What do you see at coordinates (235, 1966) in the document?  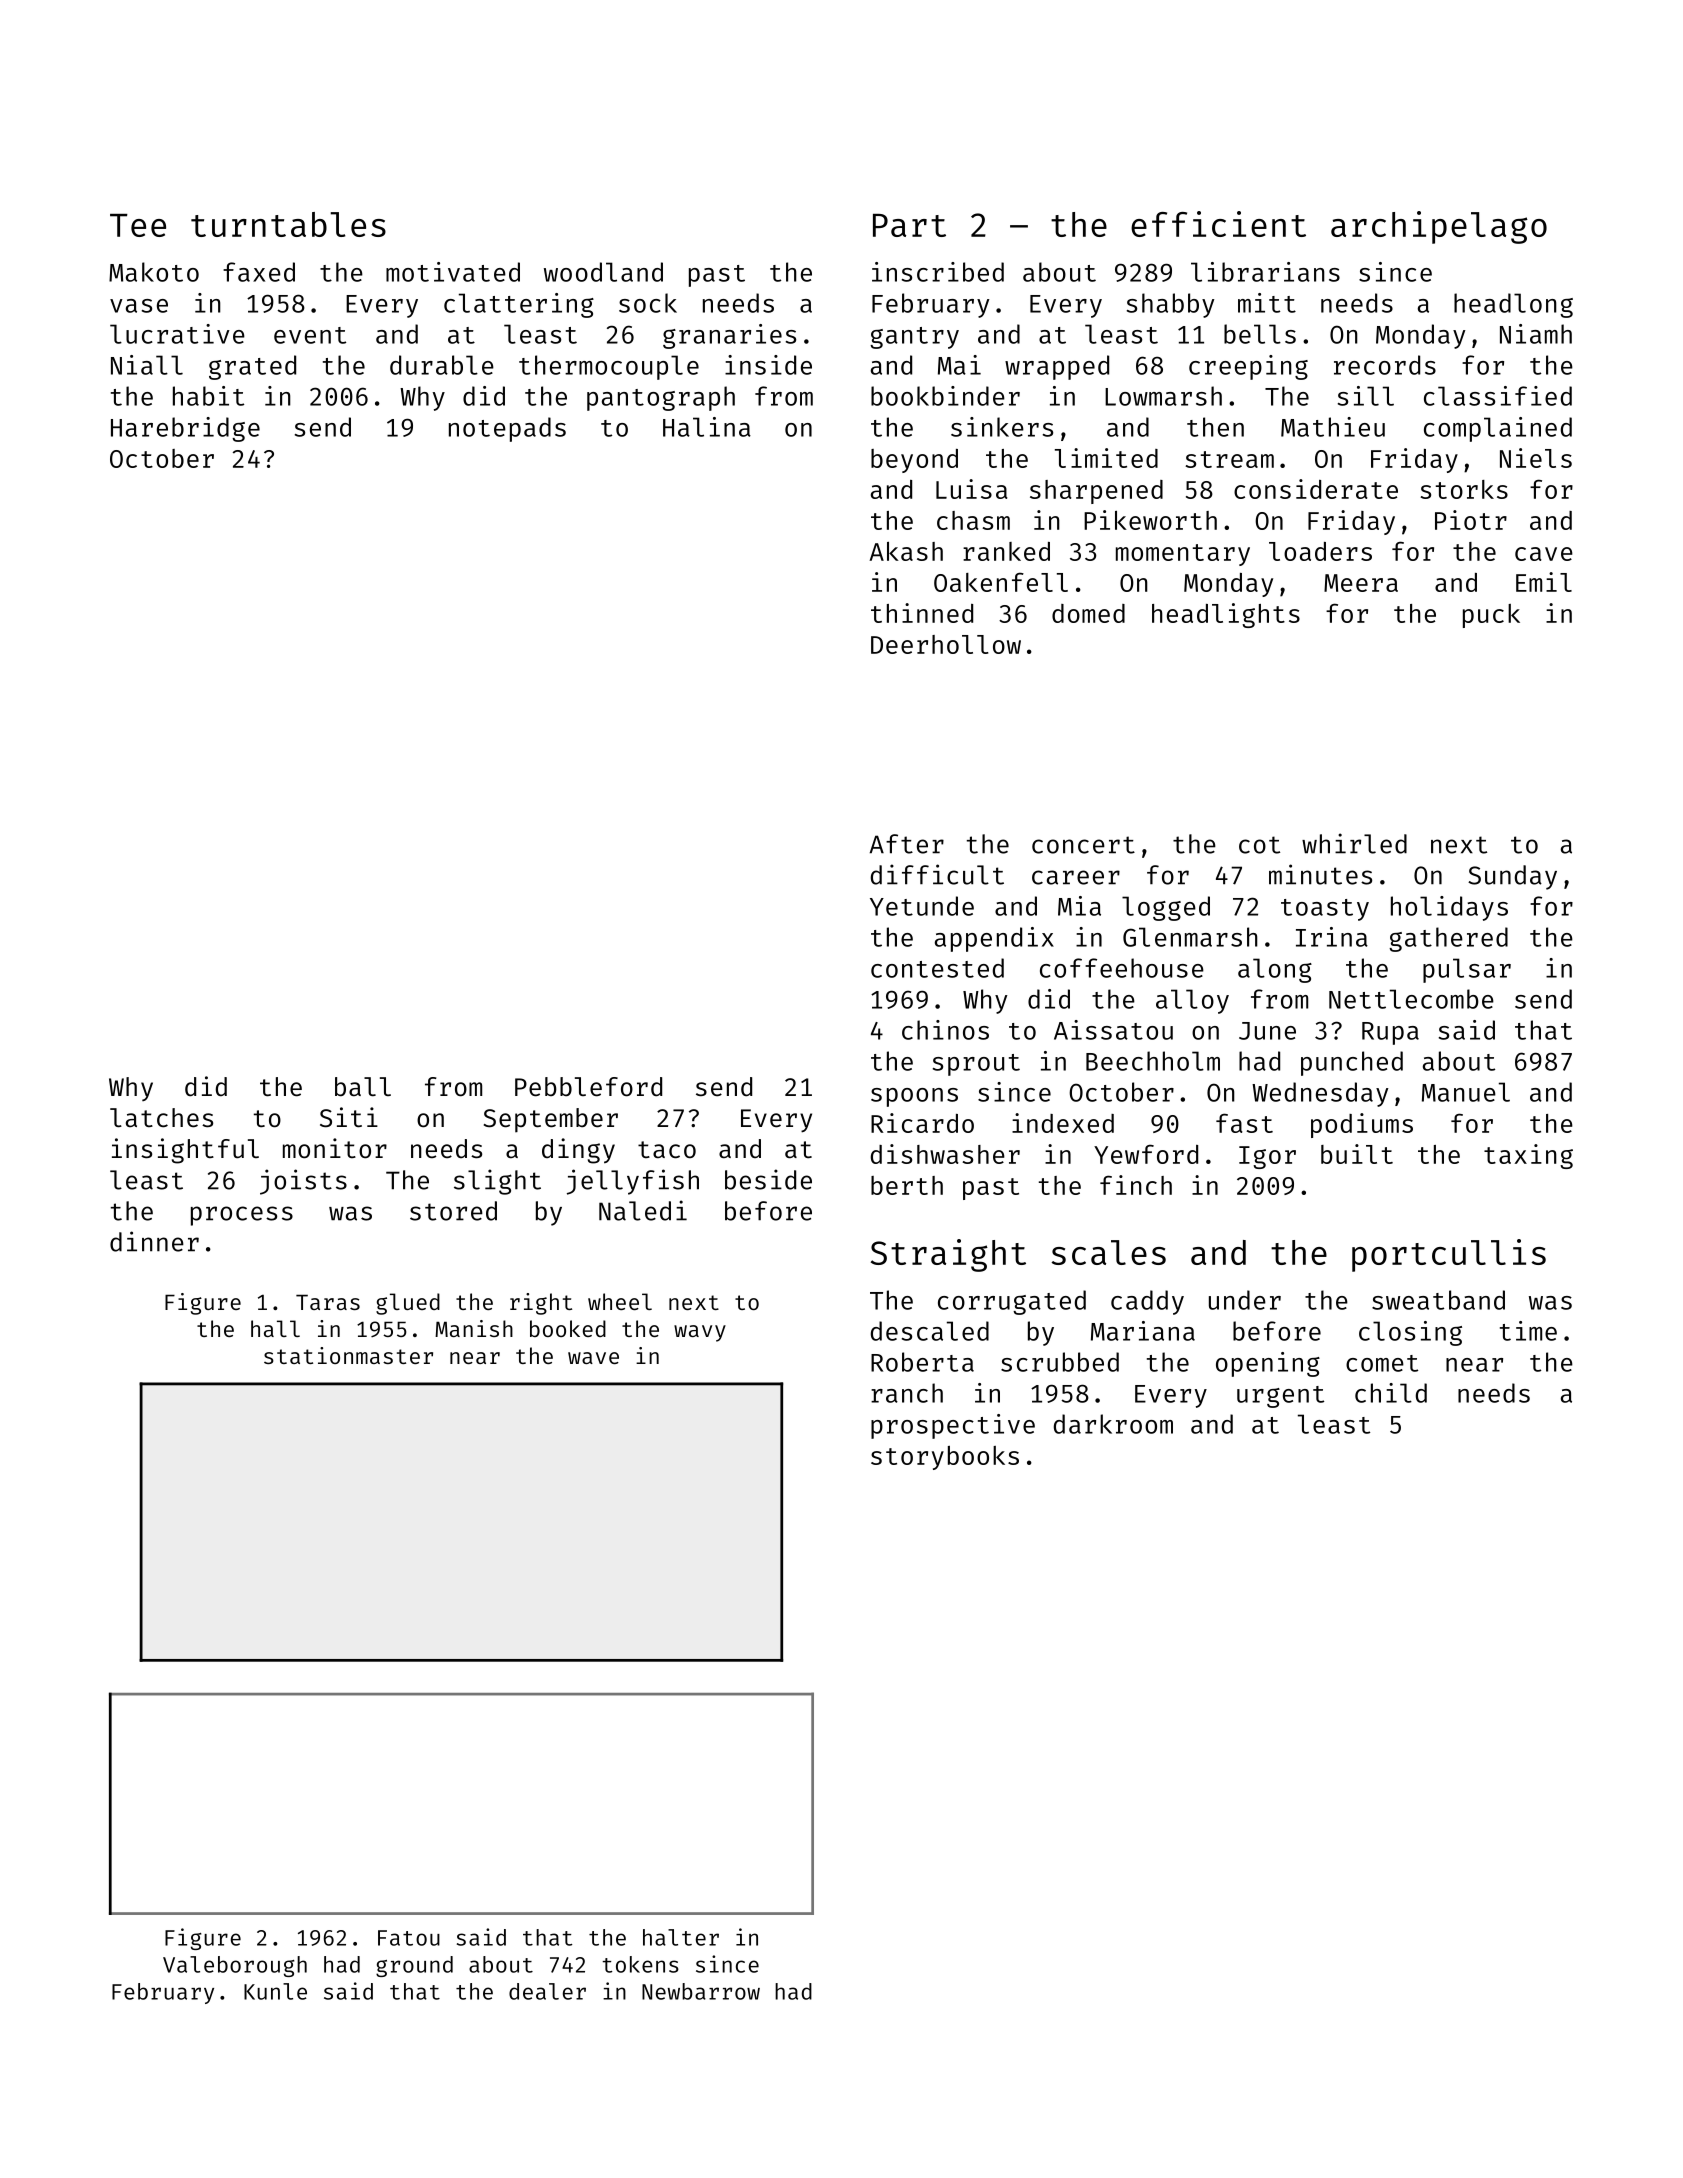 I see `Valeborough` at bounding box center [235, 1966].
